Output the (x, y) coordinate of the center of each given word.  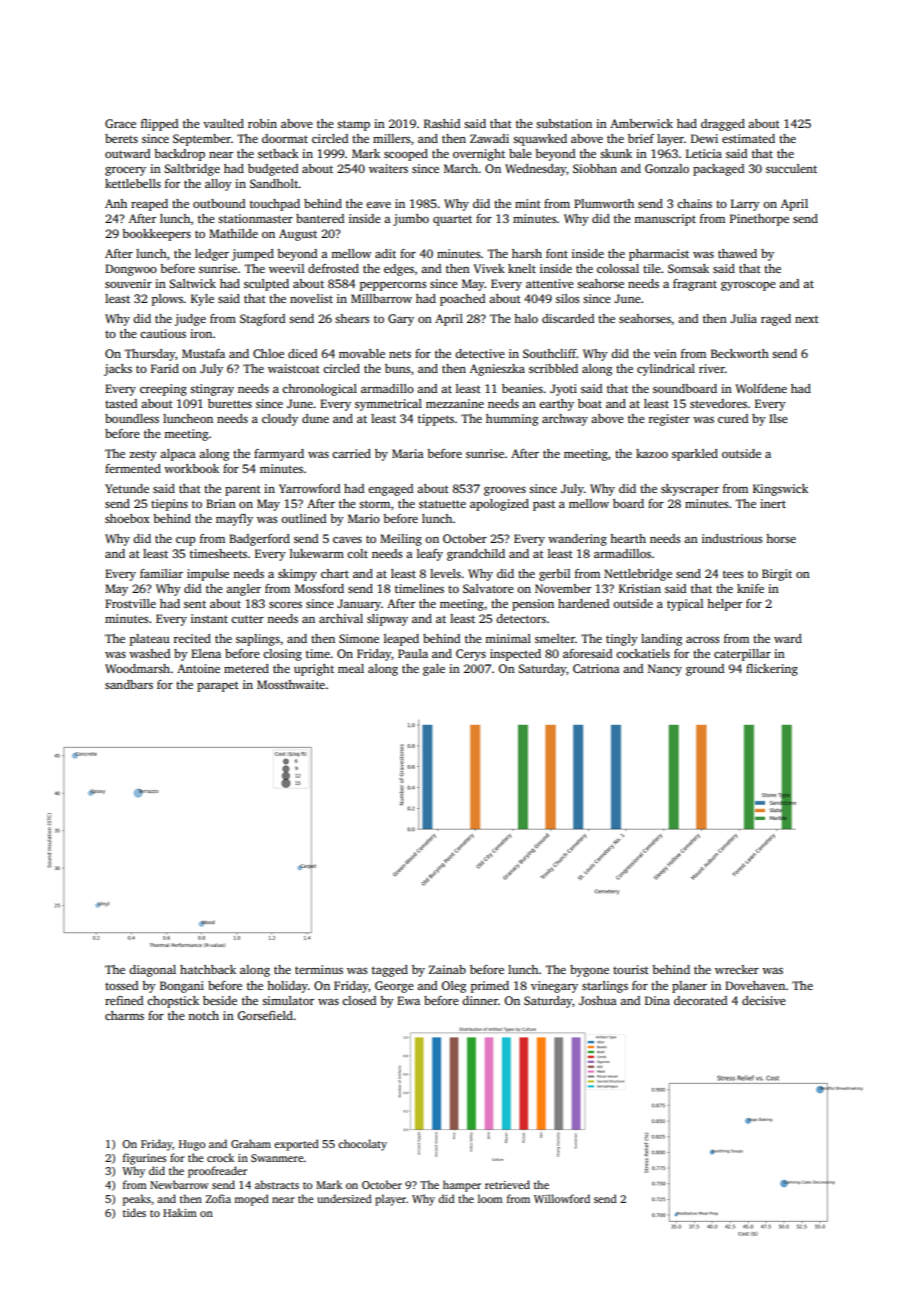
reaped (149, 205)
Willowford (562, 1198)
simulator (288, 1000)
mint (528, 203)
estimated (748, 138)
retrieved (507, 1184)
